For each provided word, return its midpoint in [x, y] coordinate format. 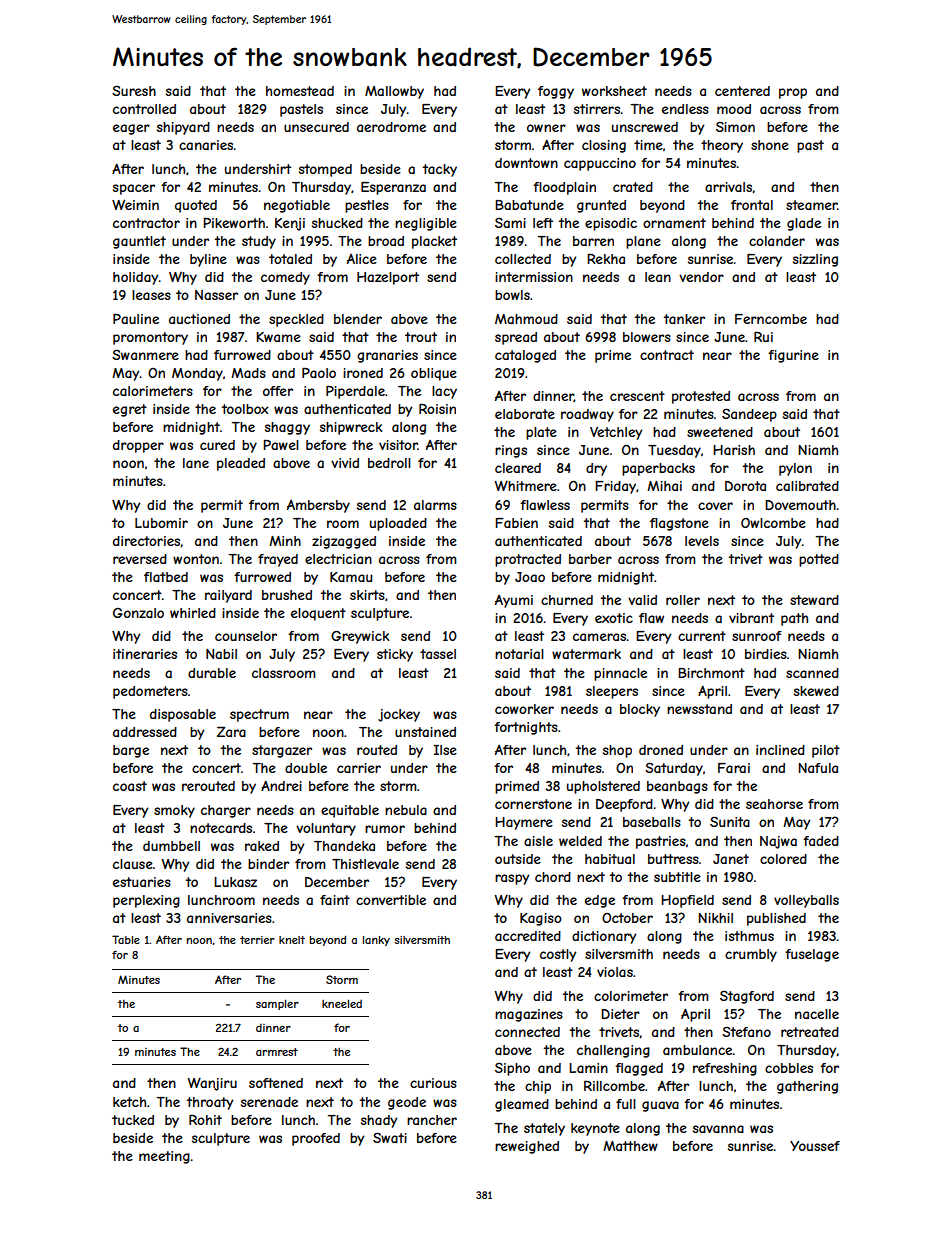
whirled [193, 613]
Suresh [134, 90]
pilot [826, 751]
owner [546, 128]
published [776, 919]
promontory [150, 338]
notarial [519, 654]
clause [133, 864]
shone [770, 145]
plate [541, 433]
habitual [610, 859]
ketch [129, 1102]
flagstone [679, 524]
